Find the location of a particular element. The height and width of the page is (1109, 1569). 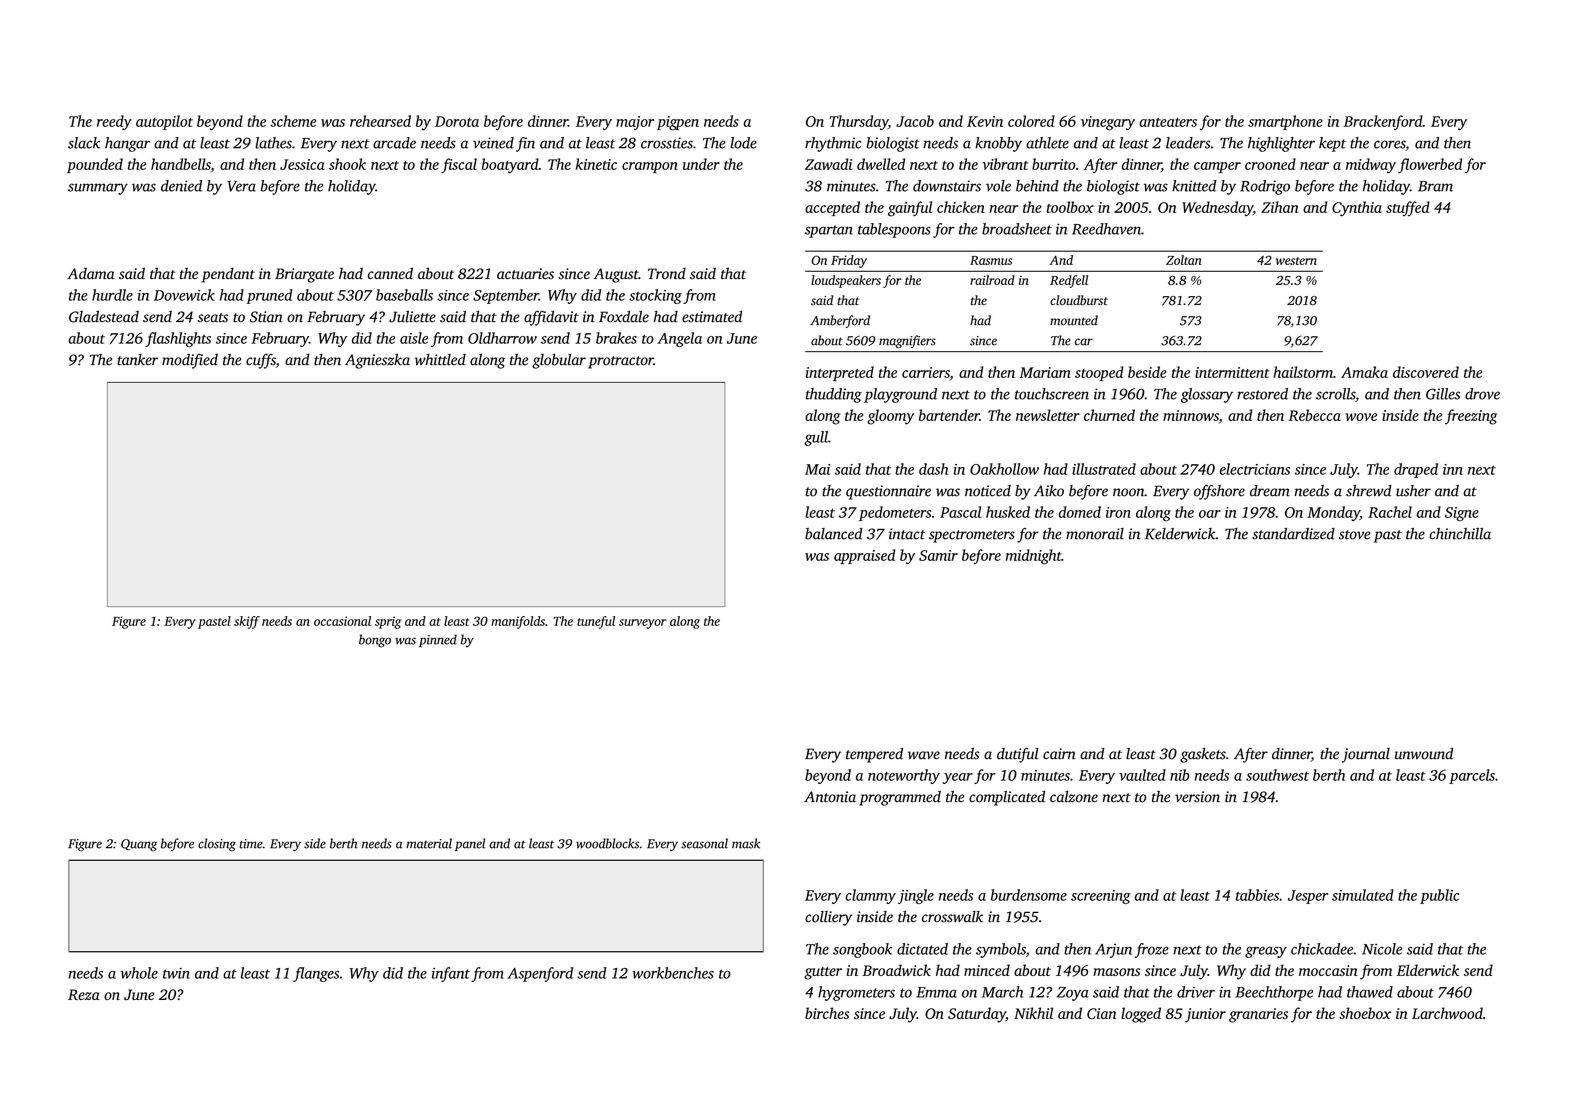

rehearsed is located at coordinates (380, 121).
